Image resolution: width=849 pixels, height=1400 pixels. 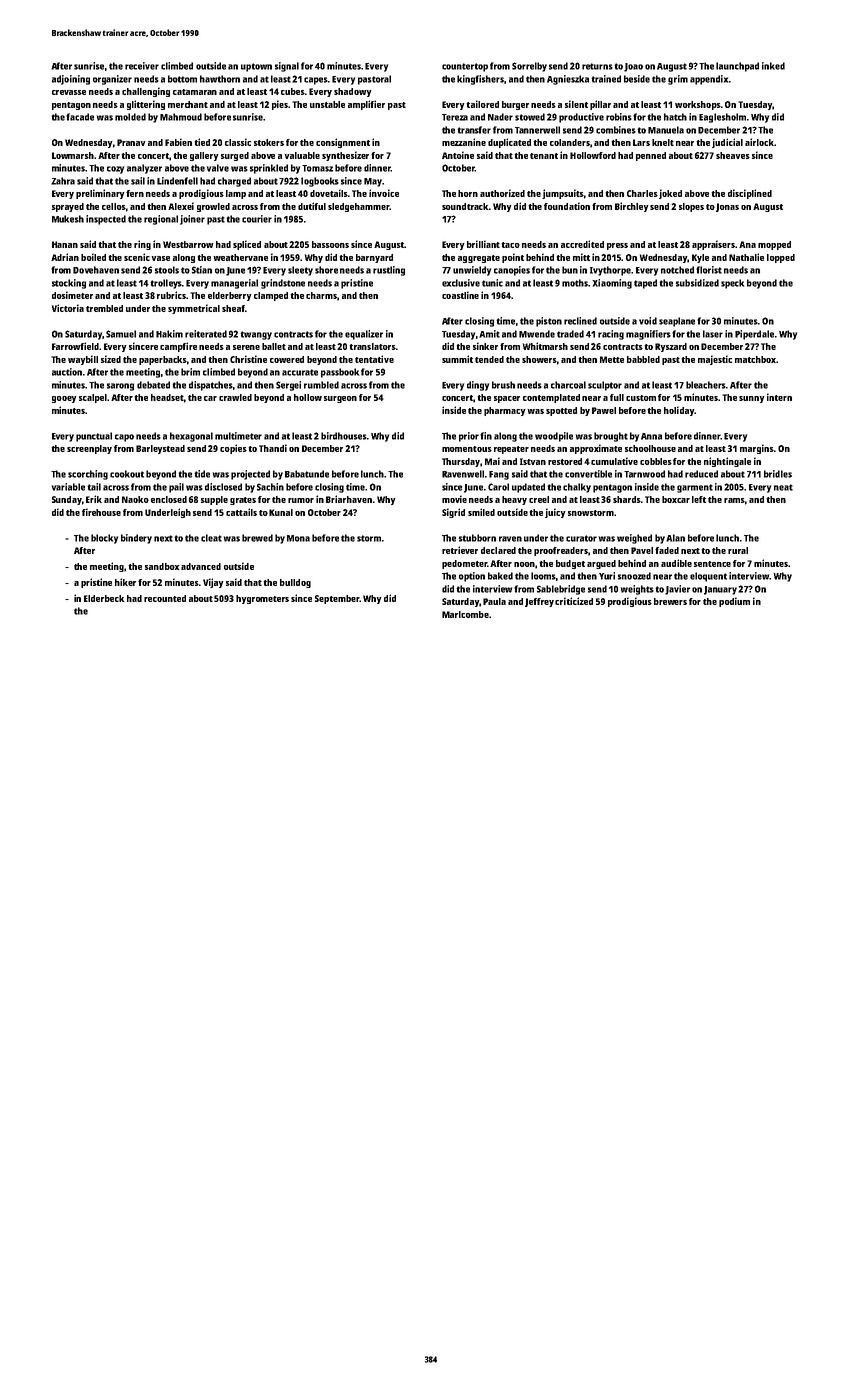 What do you see at coordinates (68, 219) in the screenshot?
I see `Mukesh` at bounding box center [68, 219].
